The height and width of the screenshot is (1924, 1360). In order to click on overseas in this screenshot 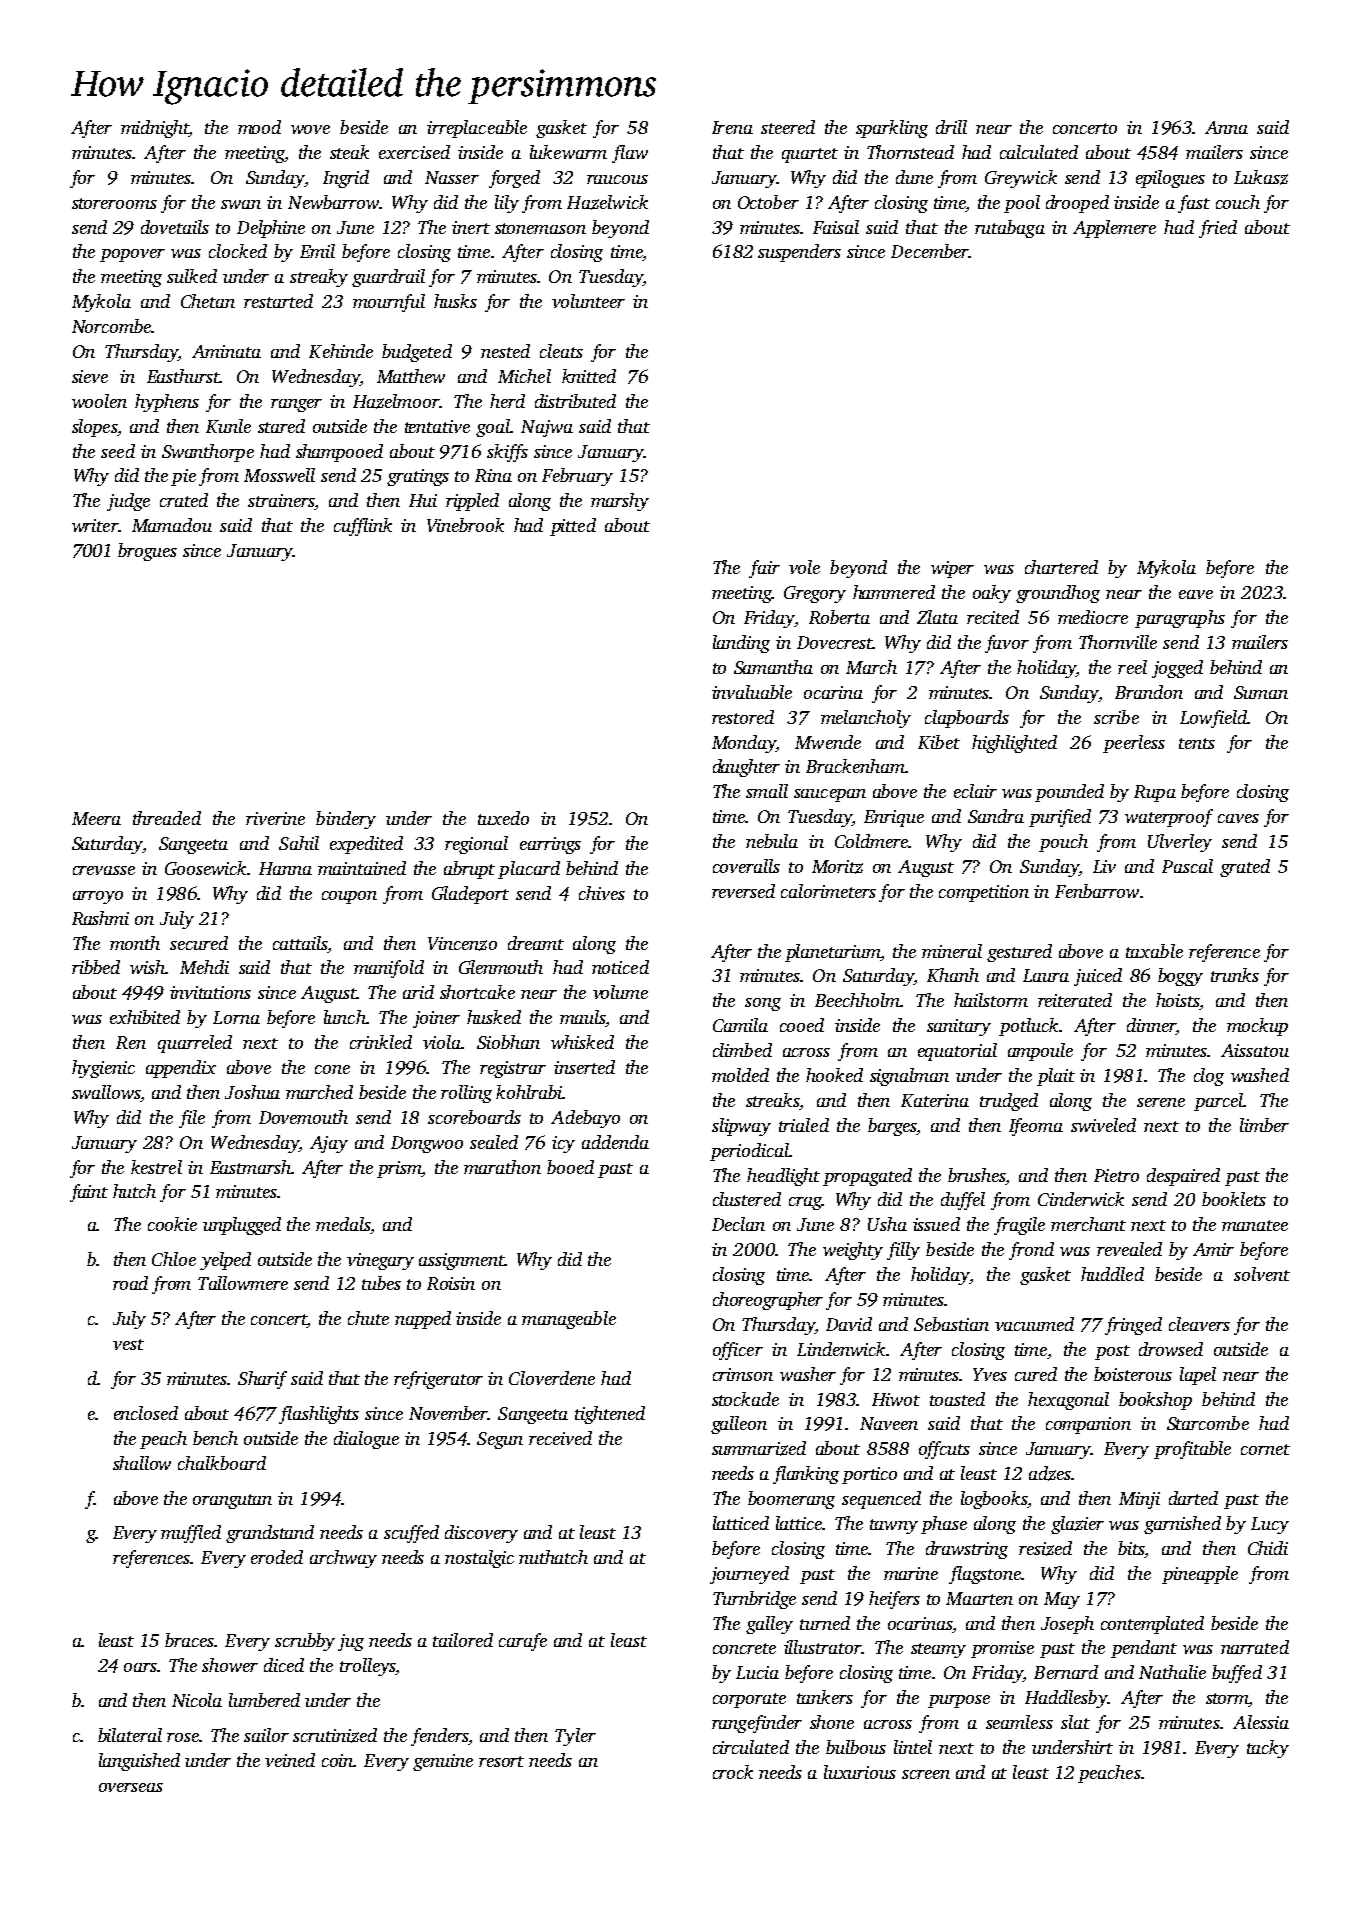, I will do `click(131, 1787)`.
